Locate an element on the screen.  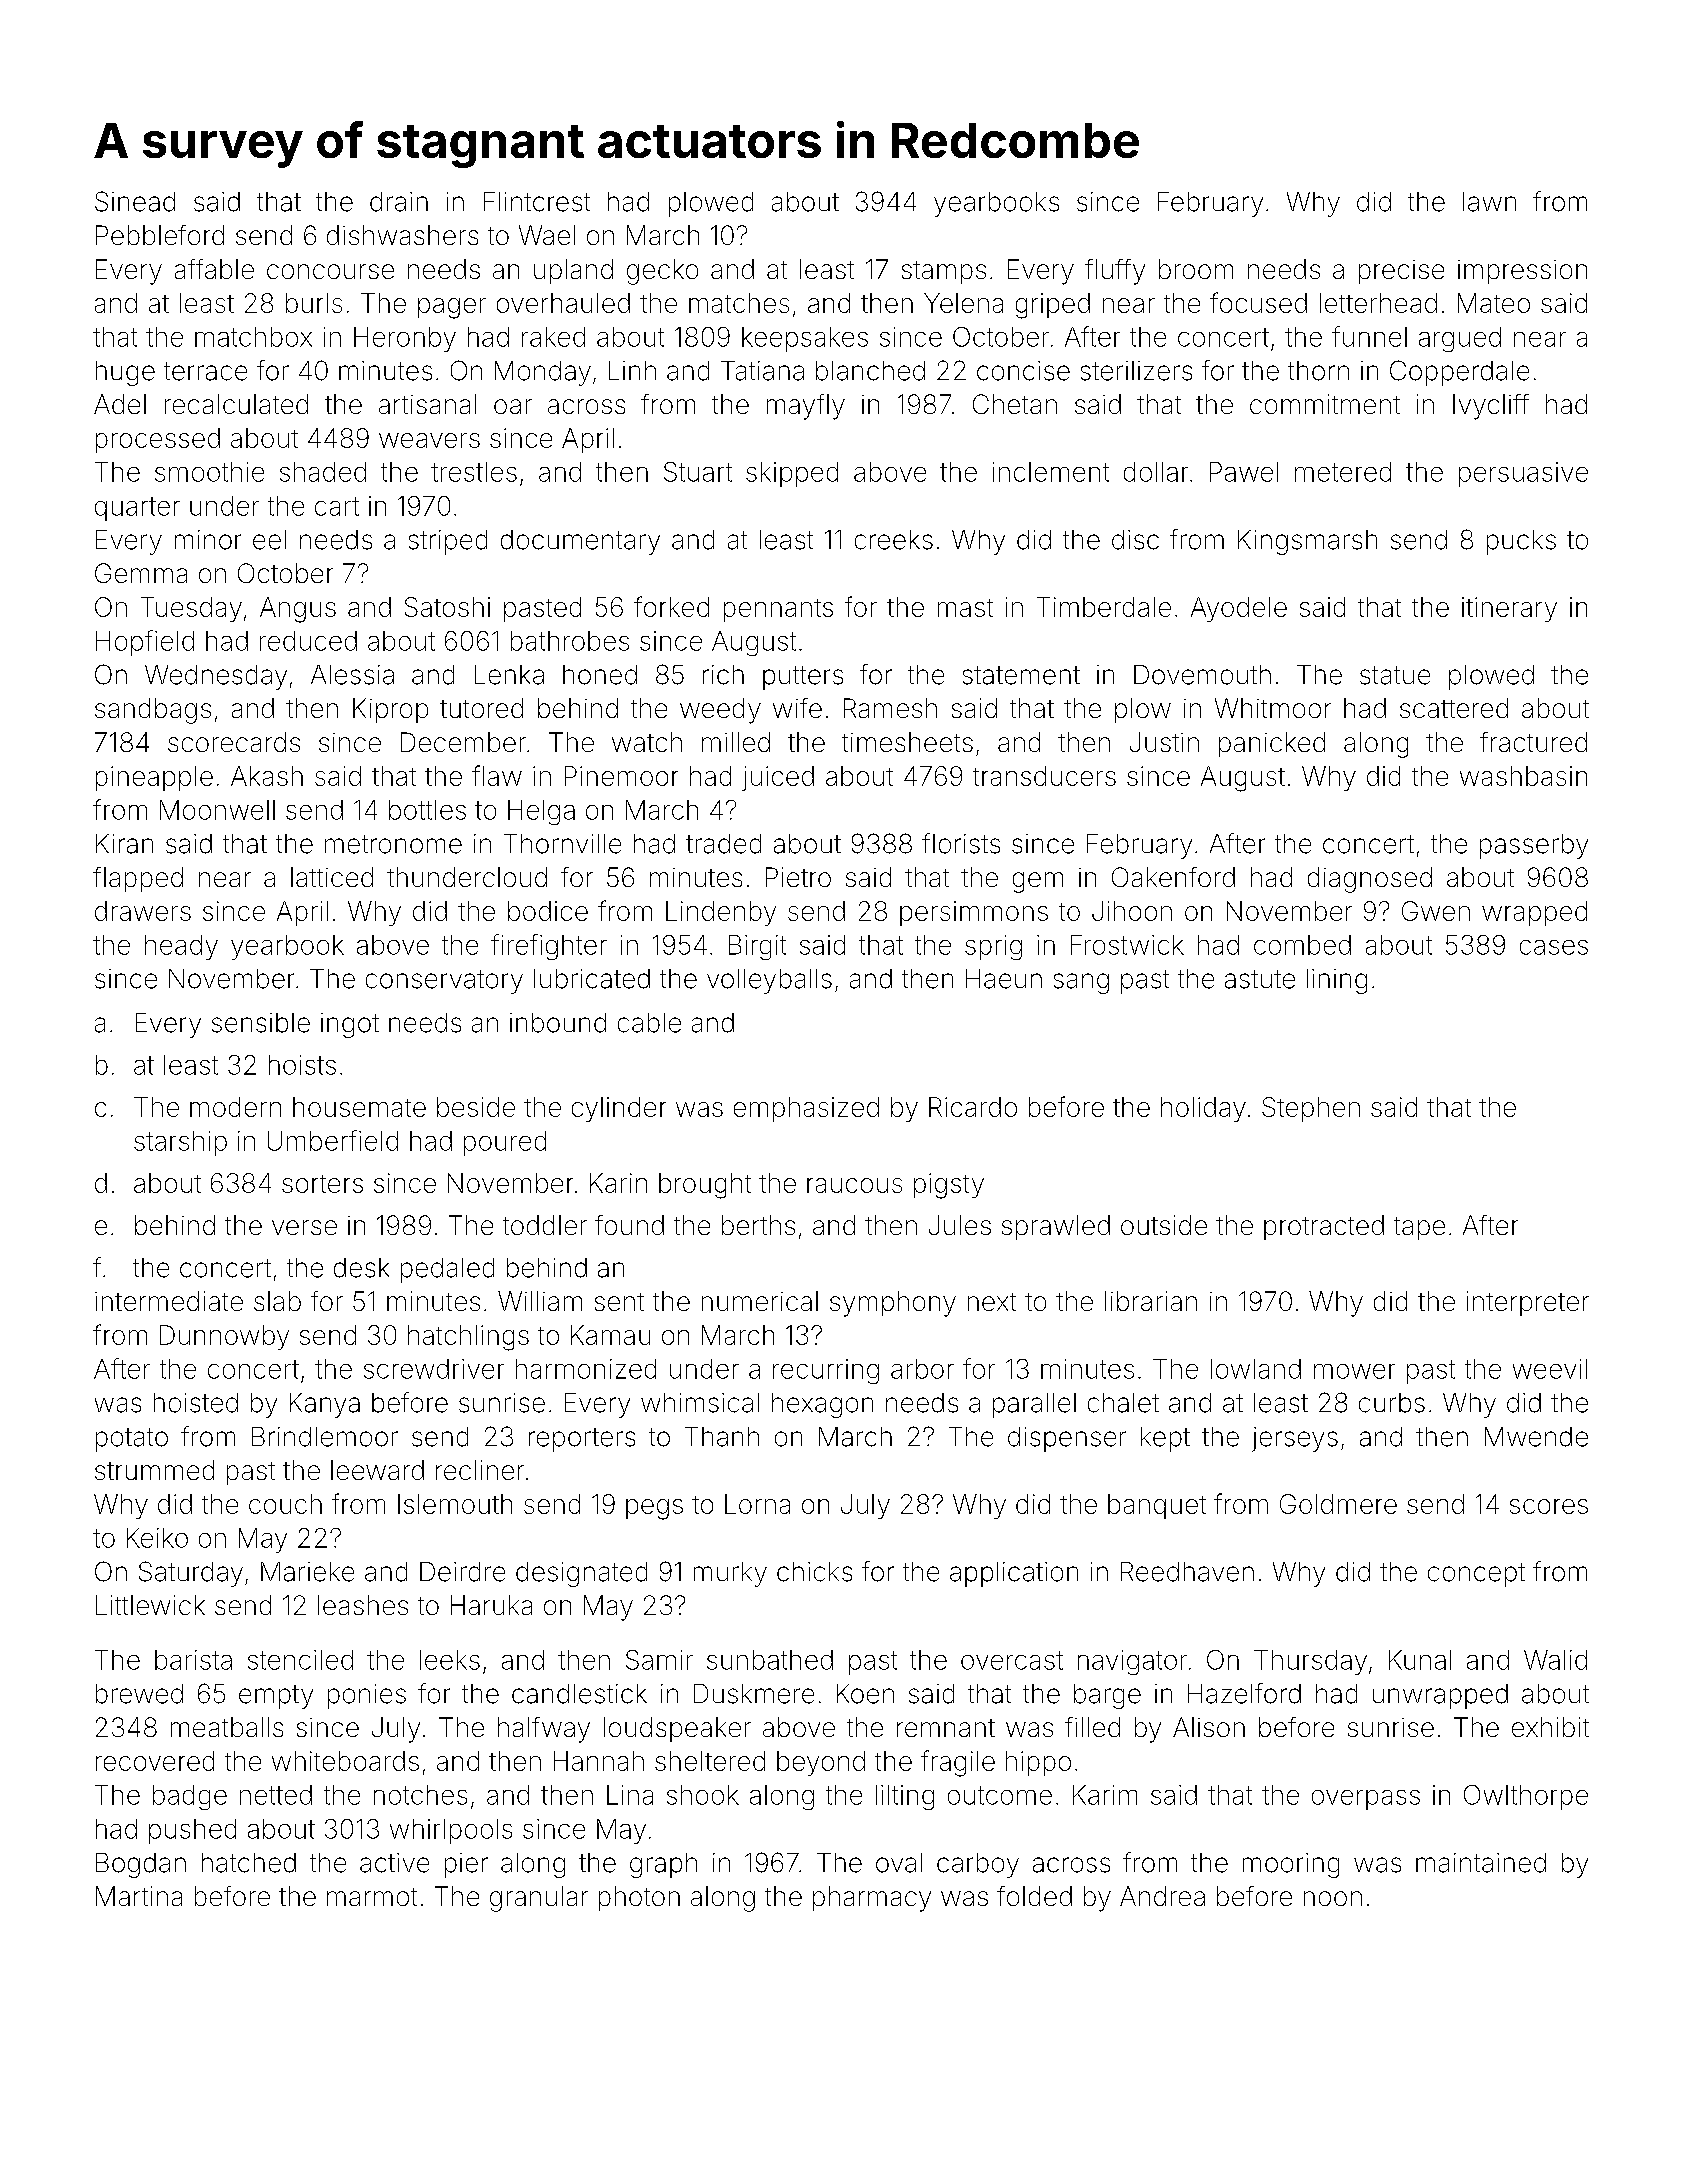
ponies is located at coordinates (367, 1696).
